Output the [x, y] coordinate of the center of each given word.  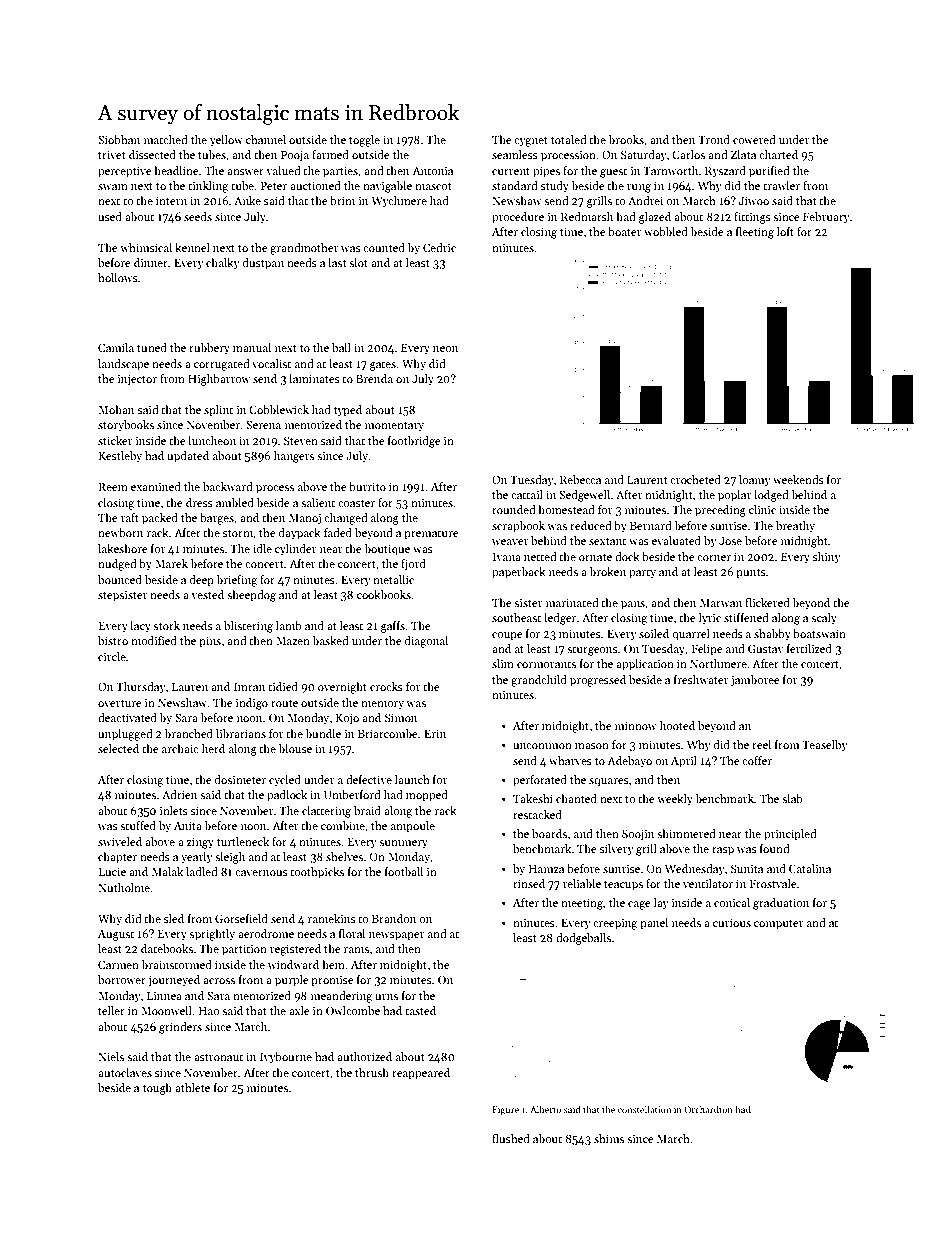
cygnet [531, 142]
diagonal [426, 642]
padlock [287, 796]
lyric [710, 619]
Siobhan [119, 139]
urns [386, 997]
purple [292, 981]
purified [769, 172]
